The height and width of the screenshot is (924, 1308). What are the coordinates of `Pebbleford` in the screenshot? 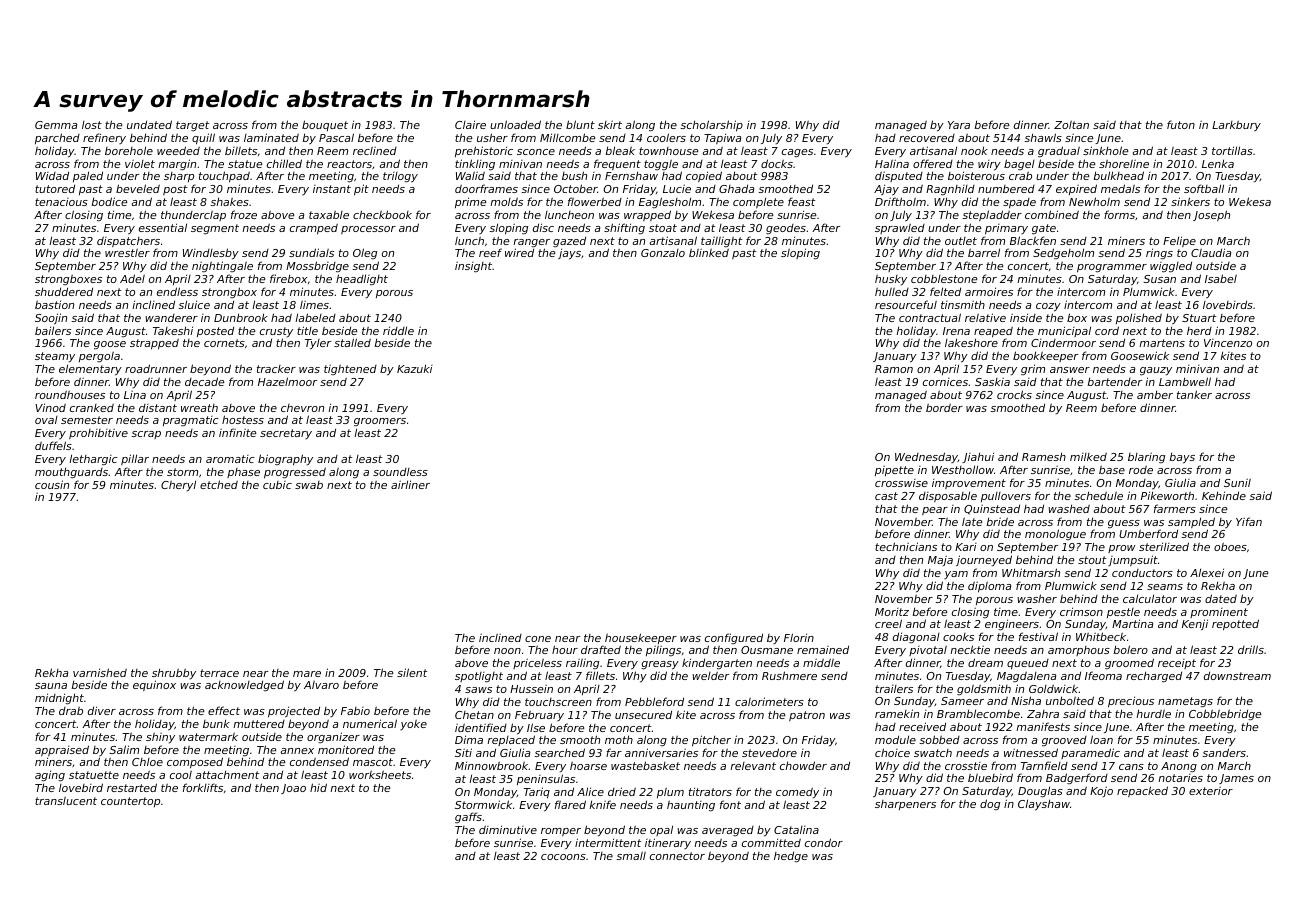 It's located at (654, 701).
